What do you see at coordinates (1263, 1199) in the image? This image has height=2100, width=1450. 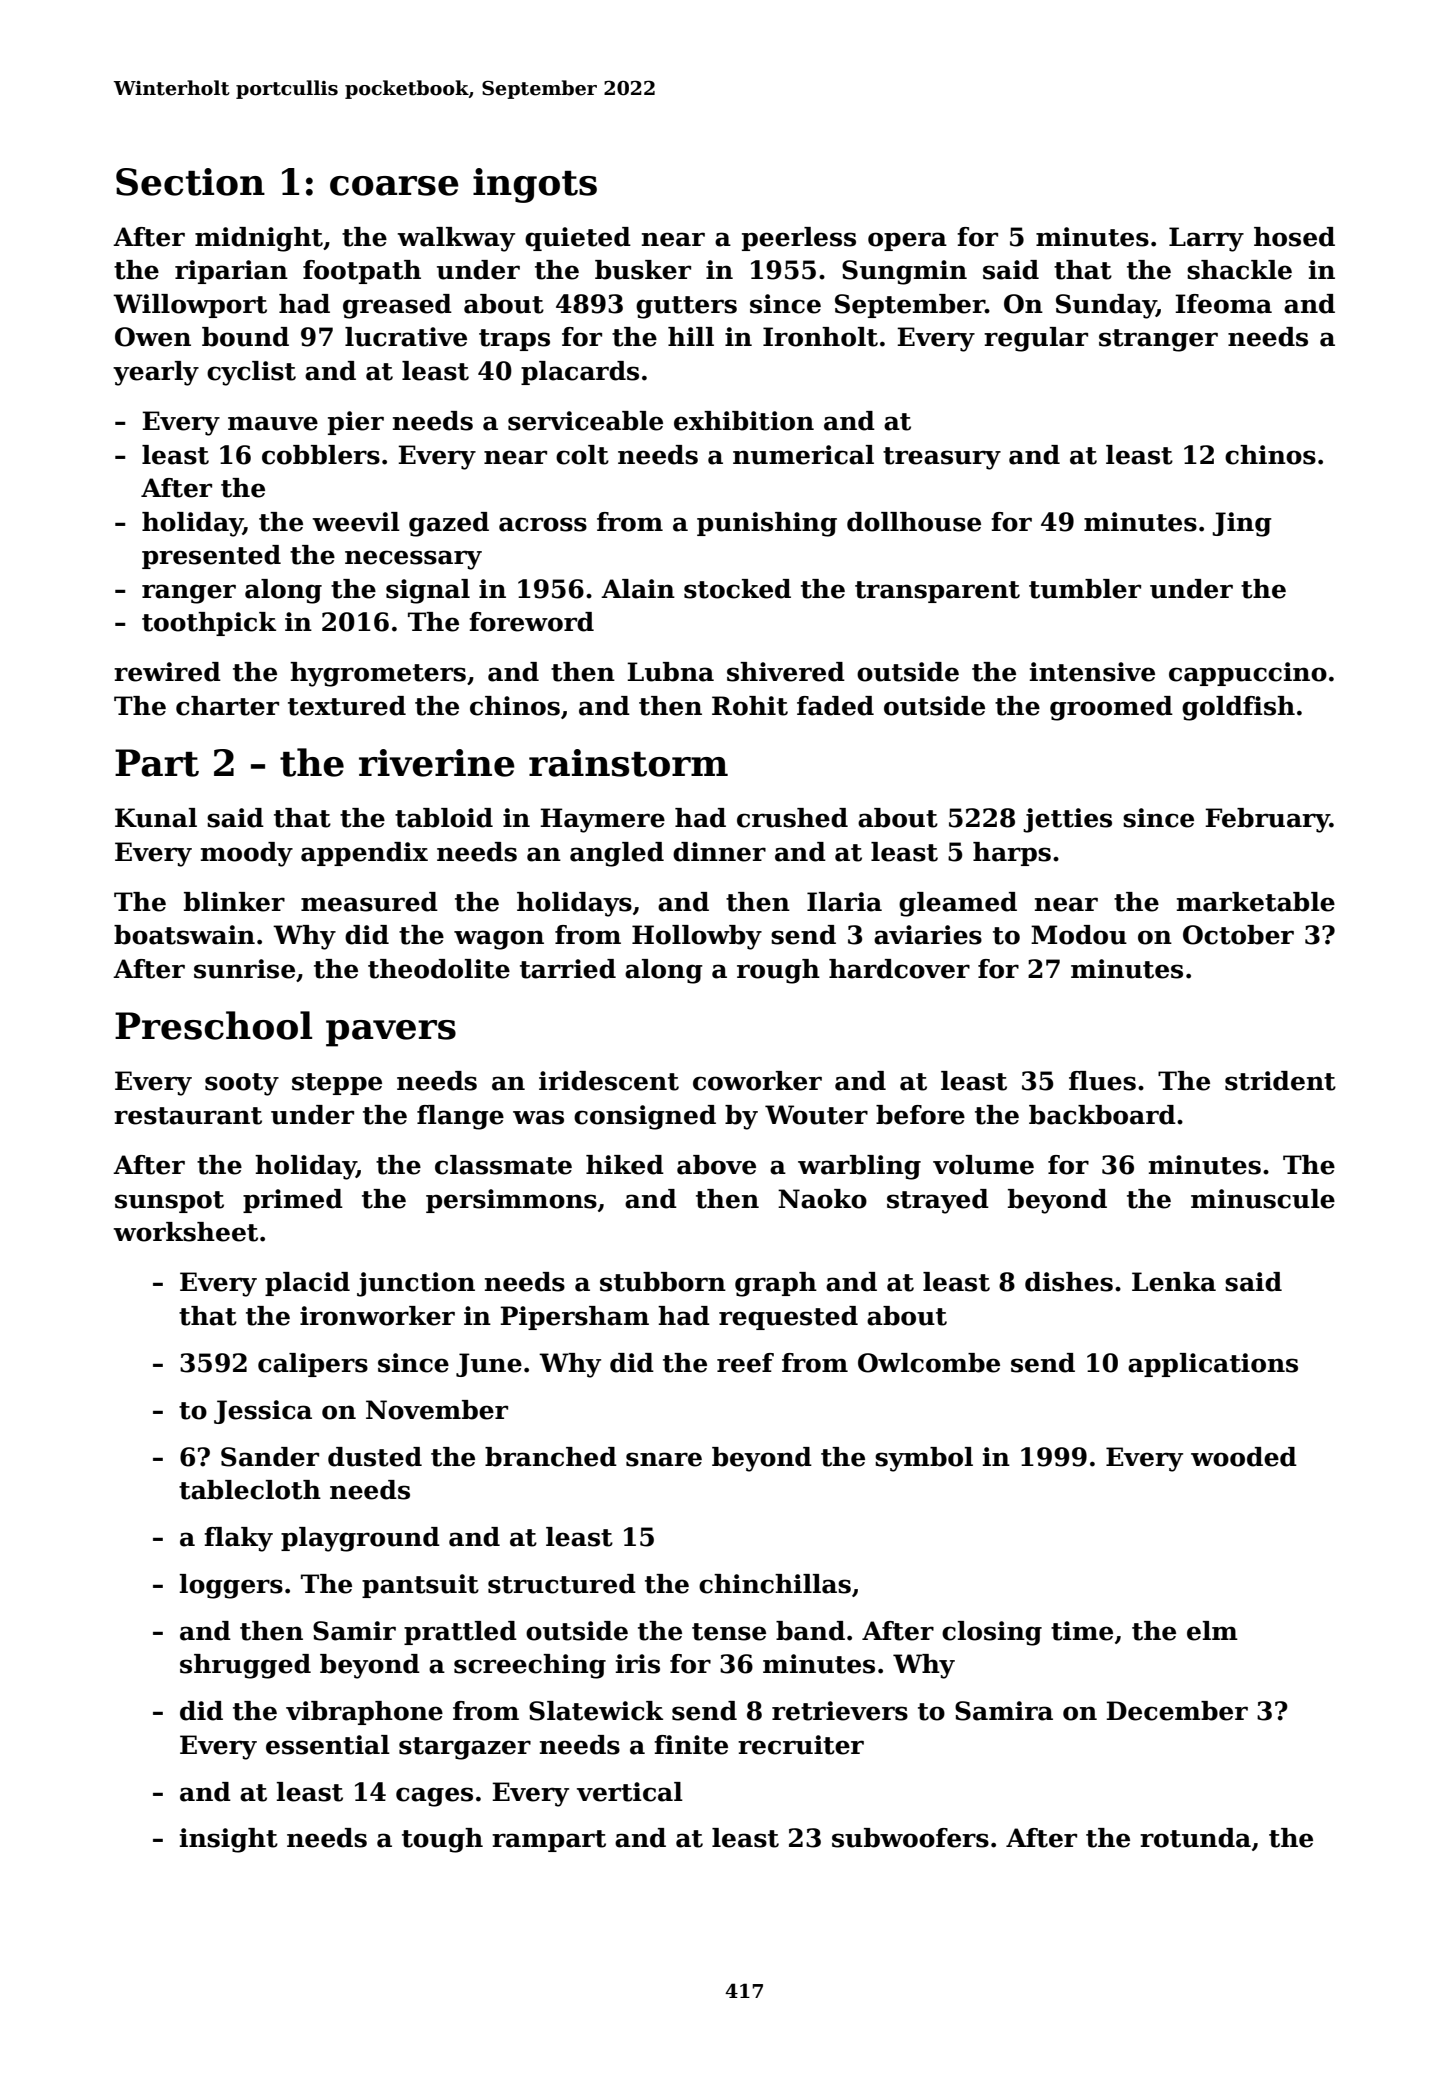 I see `minuscule` at bounding box center [1263, 1199].
